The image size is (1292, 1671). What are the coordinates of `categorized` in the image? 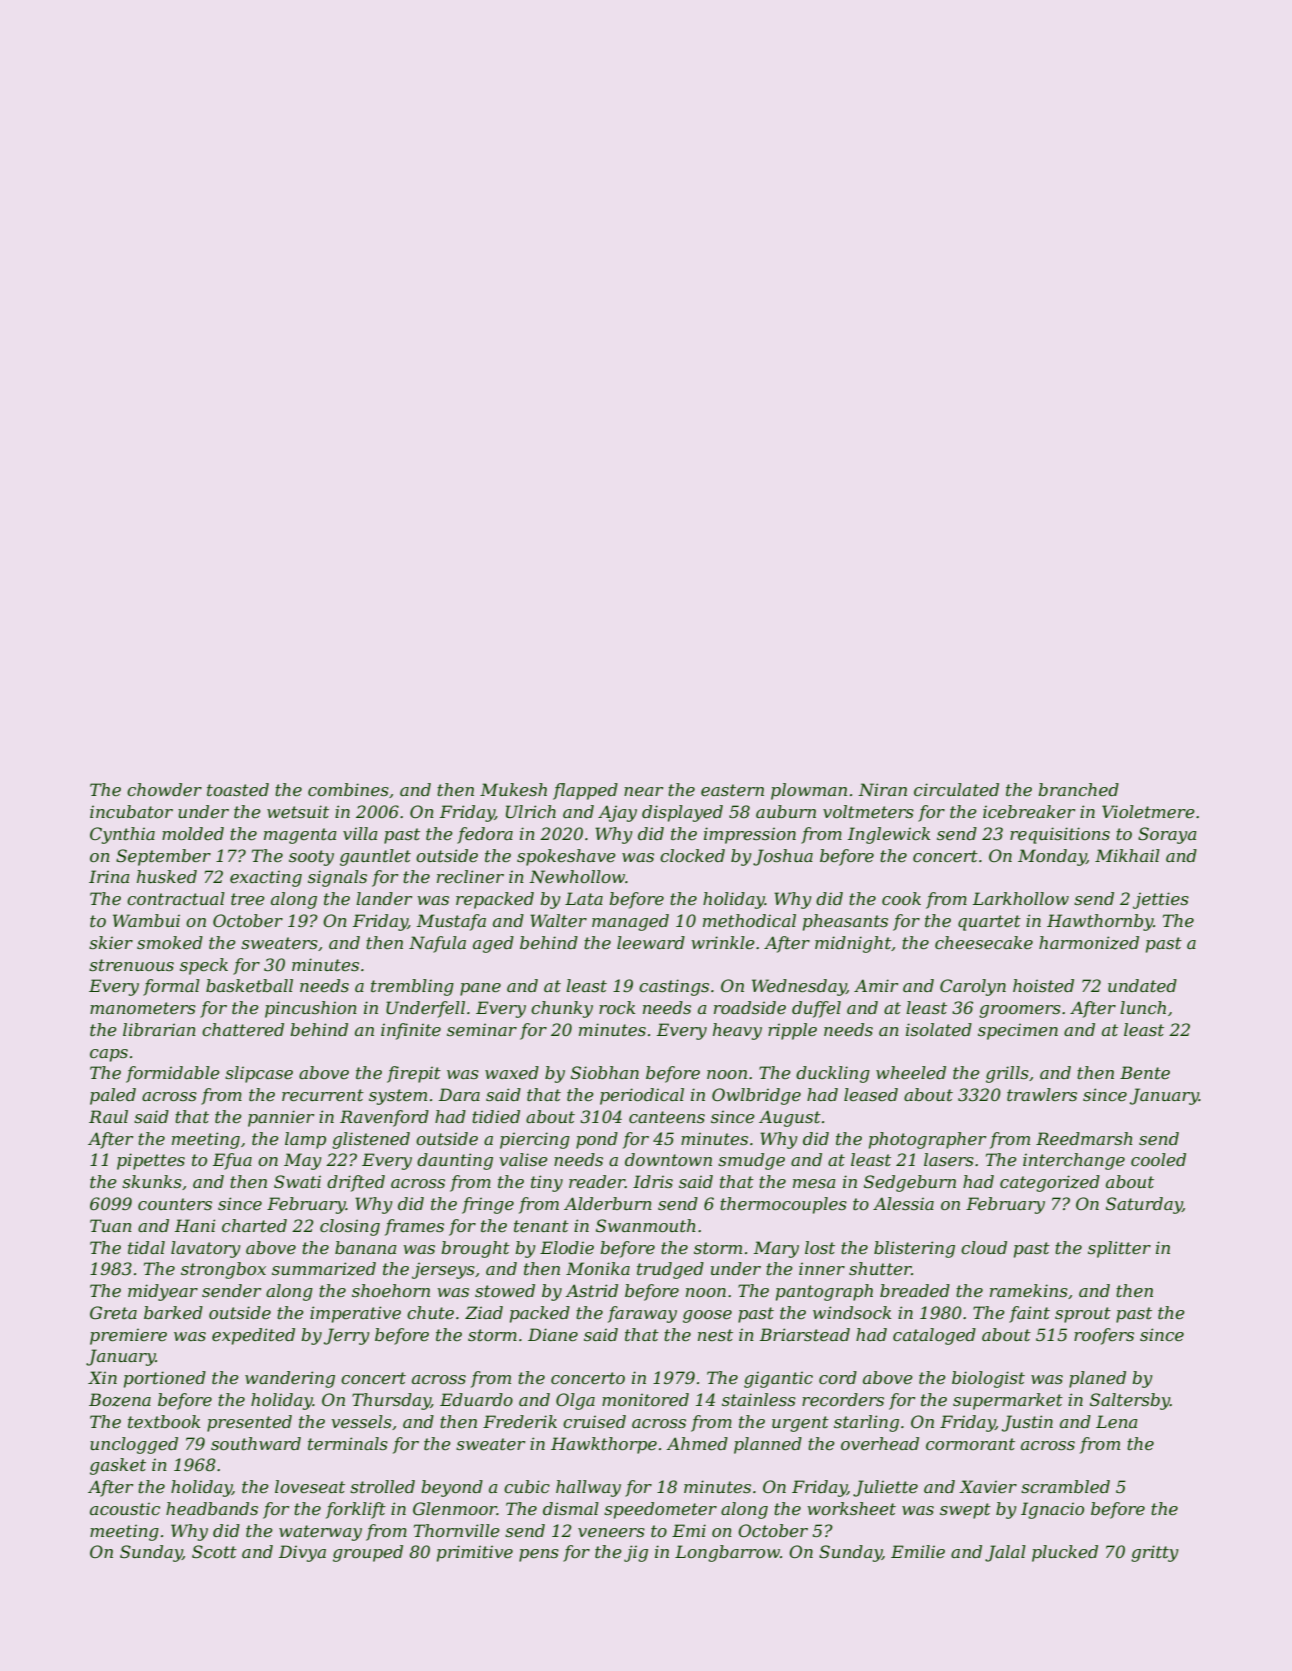 It's located at (1050, 1183).
